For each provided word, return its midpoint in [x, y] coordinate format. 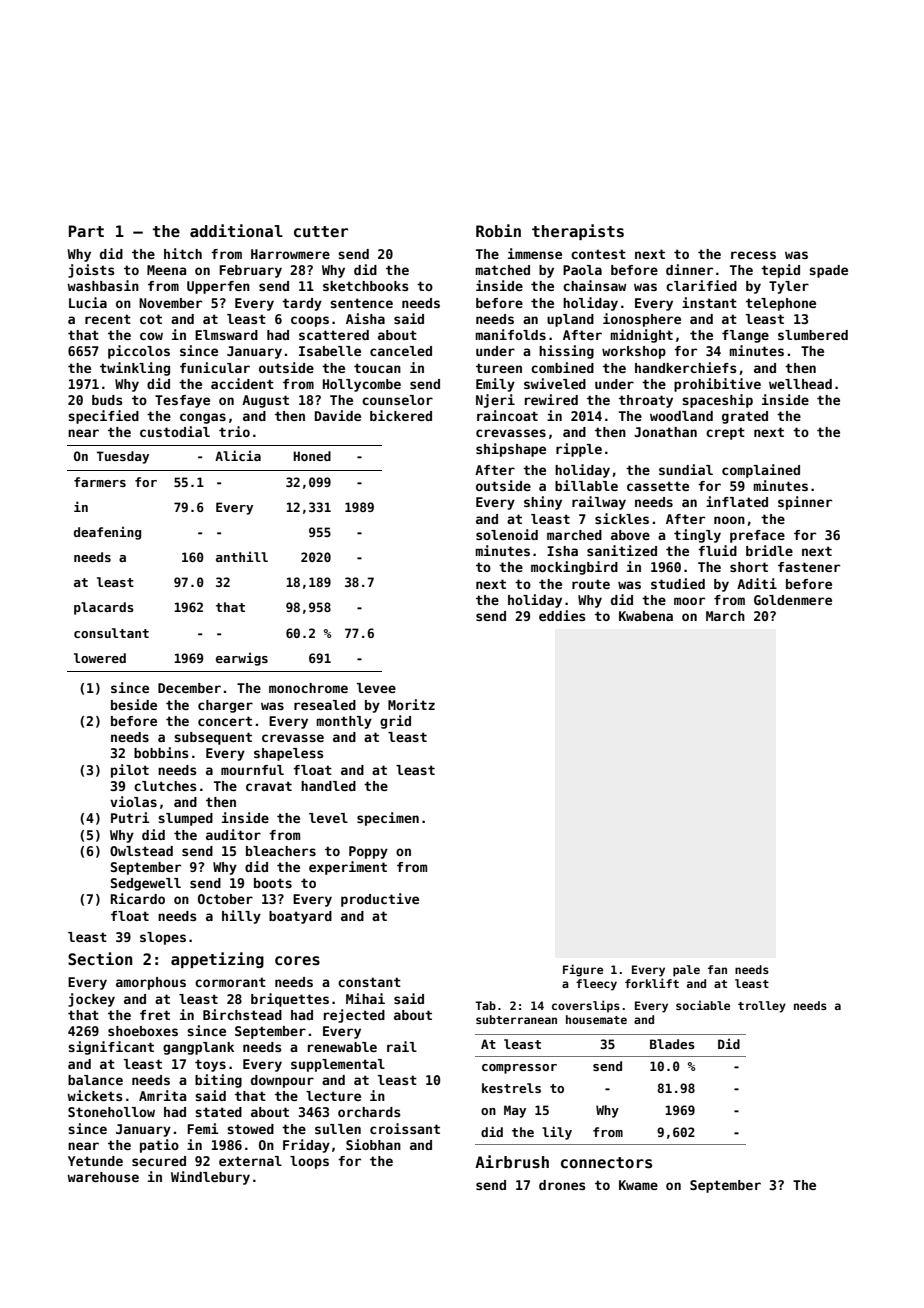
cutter [321, 231]
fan [717, 969]
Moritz [411, 704]
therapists [578, 232]
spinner [805, 503]
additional [236, 230]
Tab [485, 1005]
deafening [107, 533]
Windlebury [210, 1178]
